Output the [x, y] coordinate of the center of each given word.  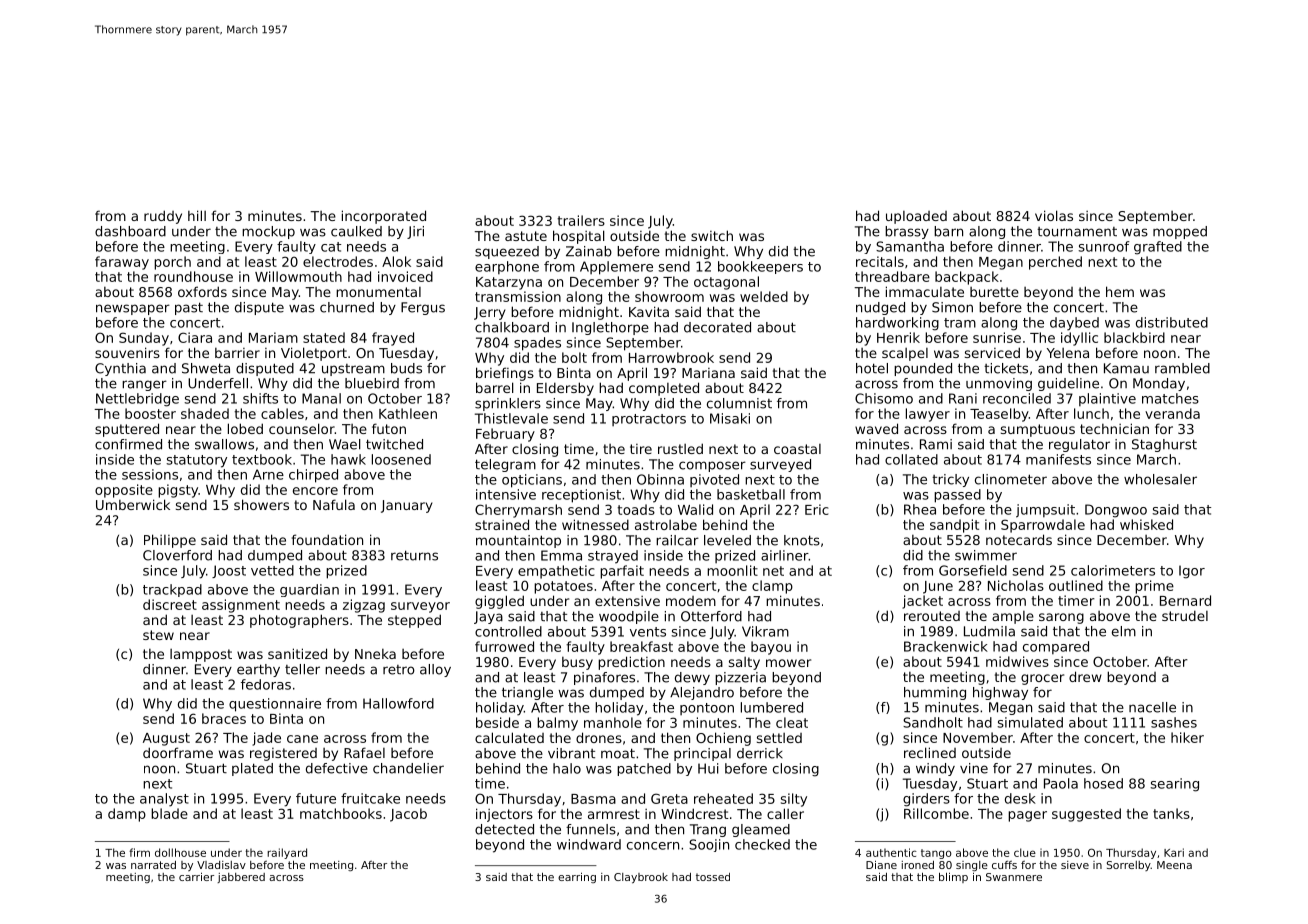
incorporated [384, 217]
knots [802, 540]
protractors [649, 420]
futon [389, 428]
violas [1054, 215]
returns [414, 555]
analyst [164, 800]
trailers [581, 220]
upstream [353, 370]
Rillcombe [936, 813]
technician [1114, 428]
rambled [1182, 368]
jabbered [241, 878]
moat [618, 753]
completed [664, 389]
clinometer [1011, 479]
